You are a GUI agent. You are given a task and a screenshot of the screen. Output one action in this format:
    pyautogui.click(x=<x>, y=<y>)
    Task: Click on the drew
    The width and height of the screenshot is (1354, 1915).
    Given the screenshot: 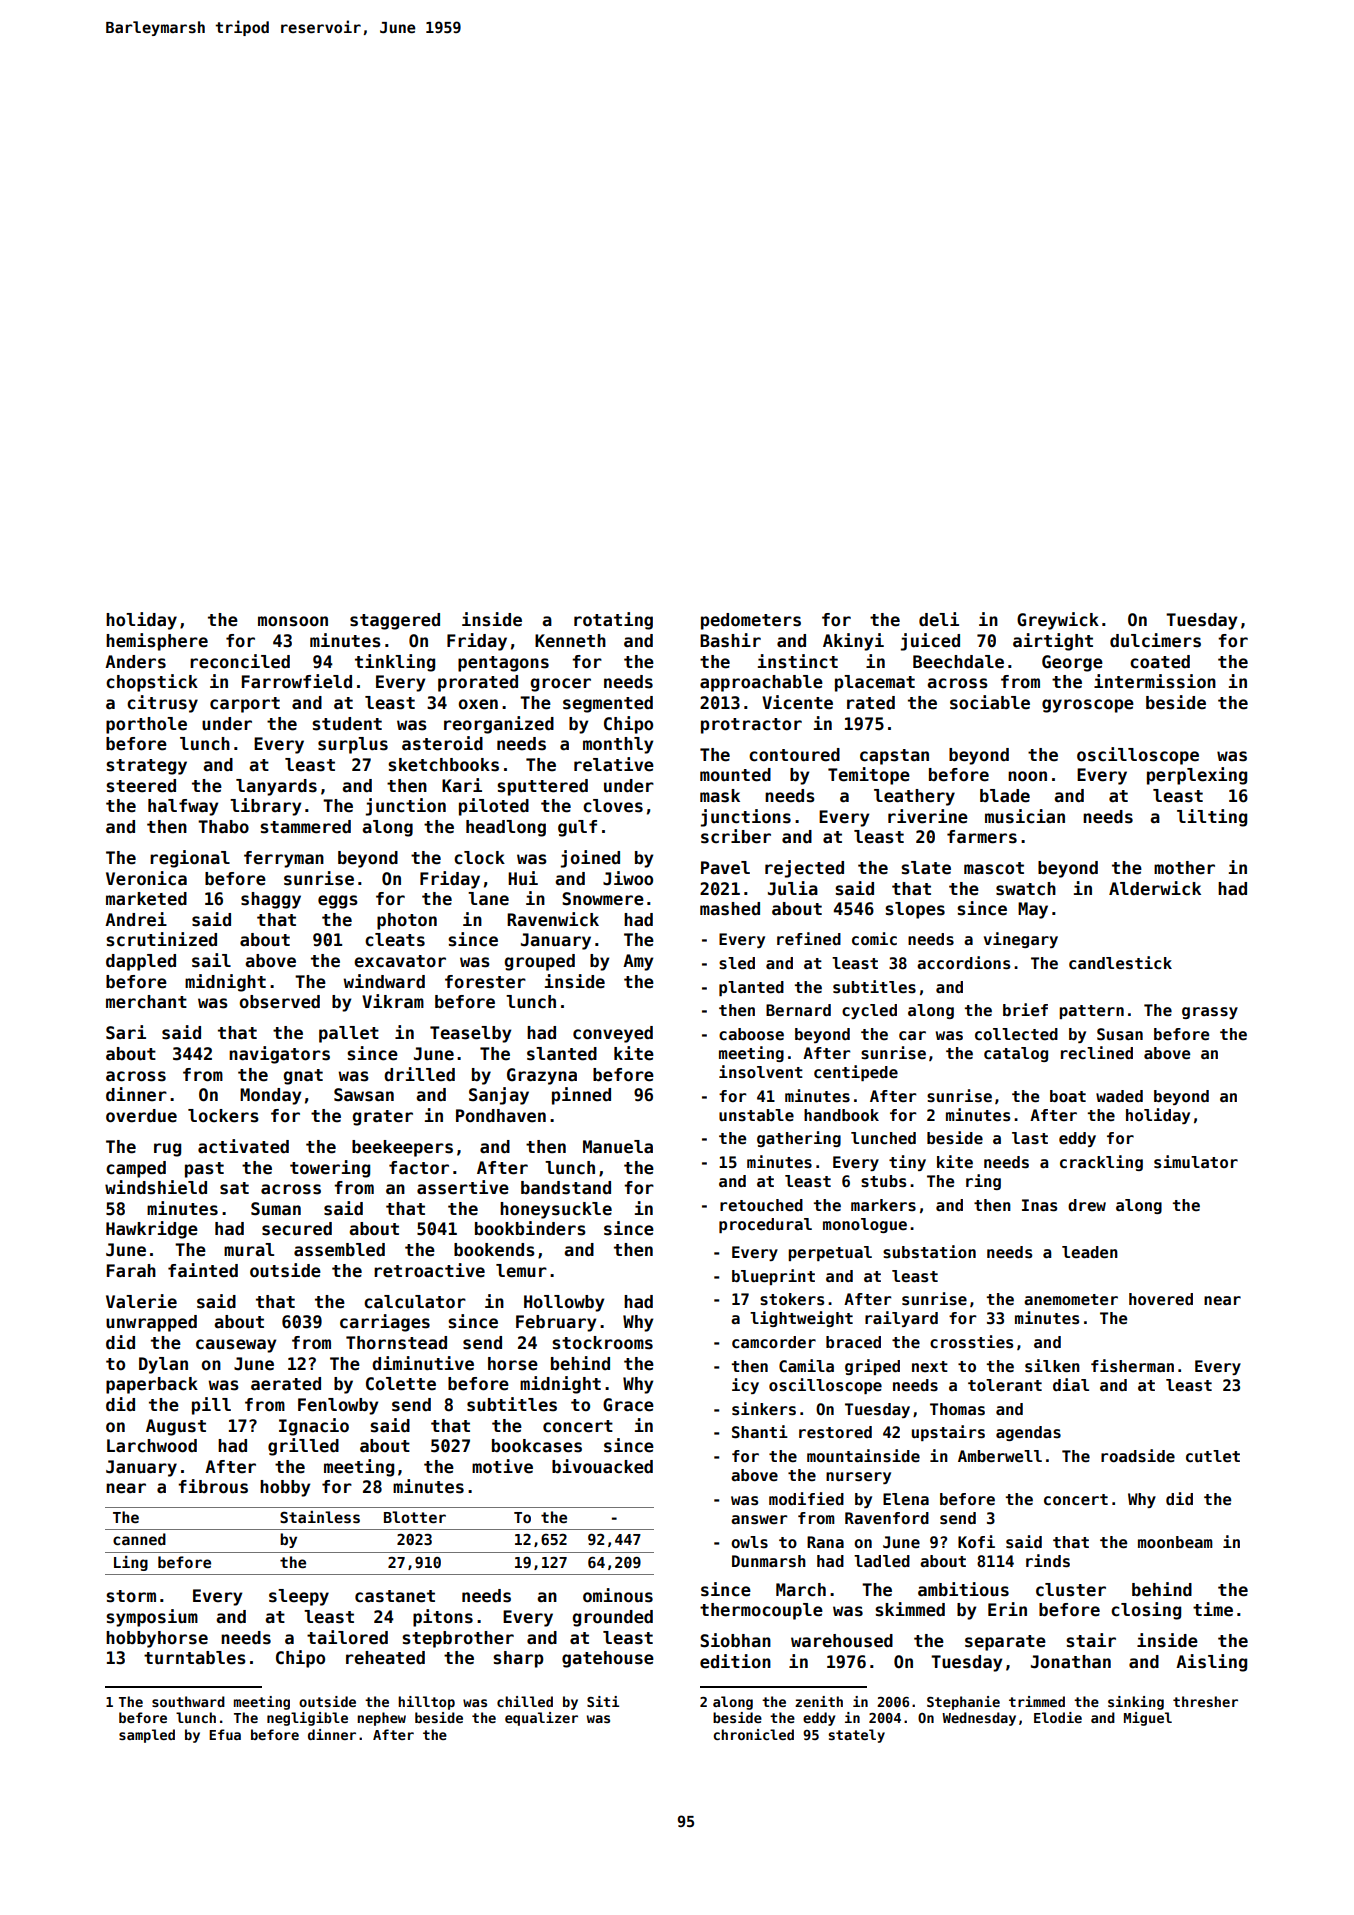 What is the action you would take?
    pyautogui.click(x=1087, y=1205)
